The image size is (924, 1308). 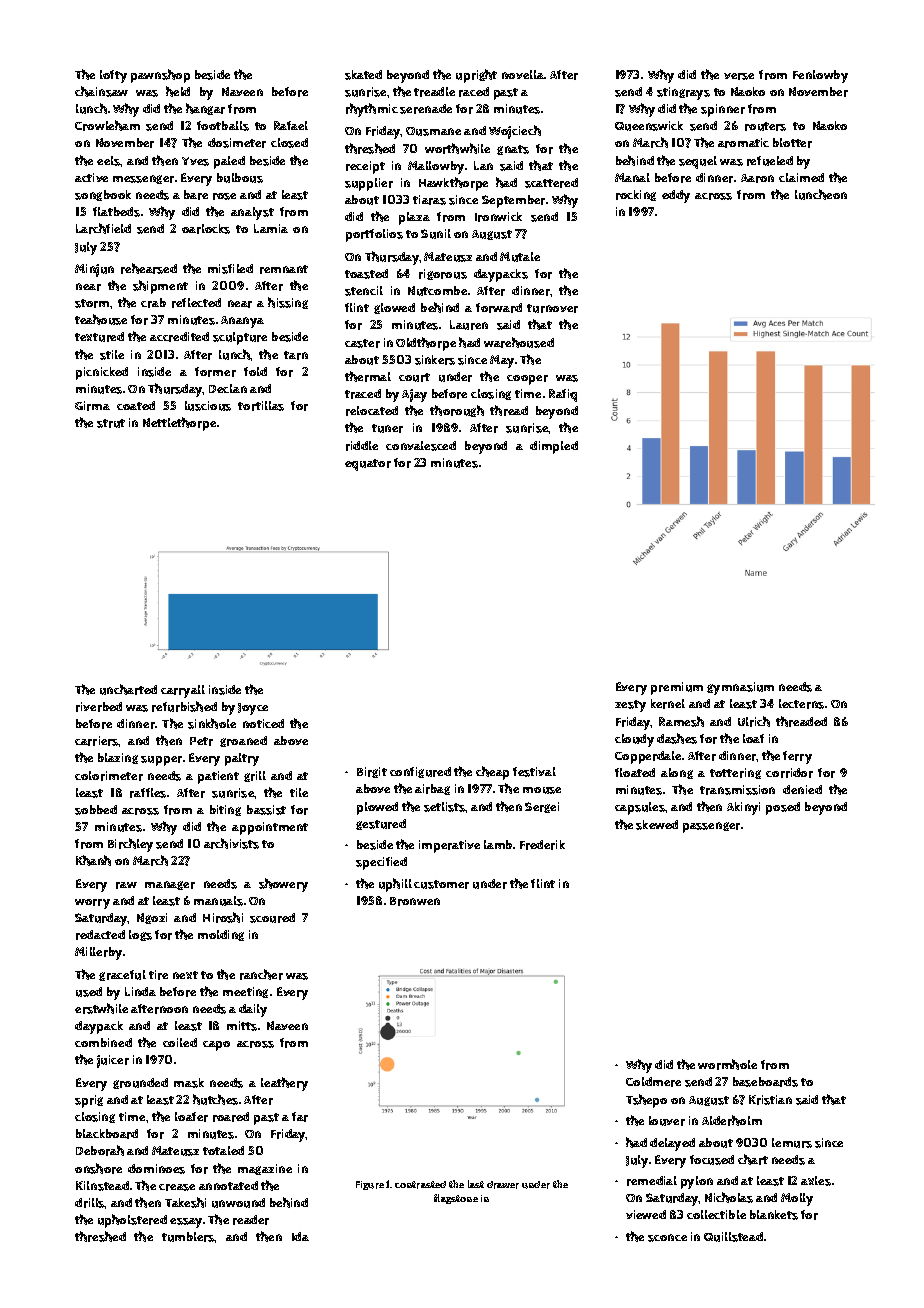 I want to click on posed, so click(x=783, y=808).
